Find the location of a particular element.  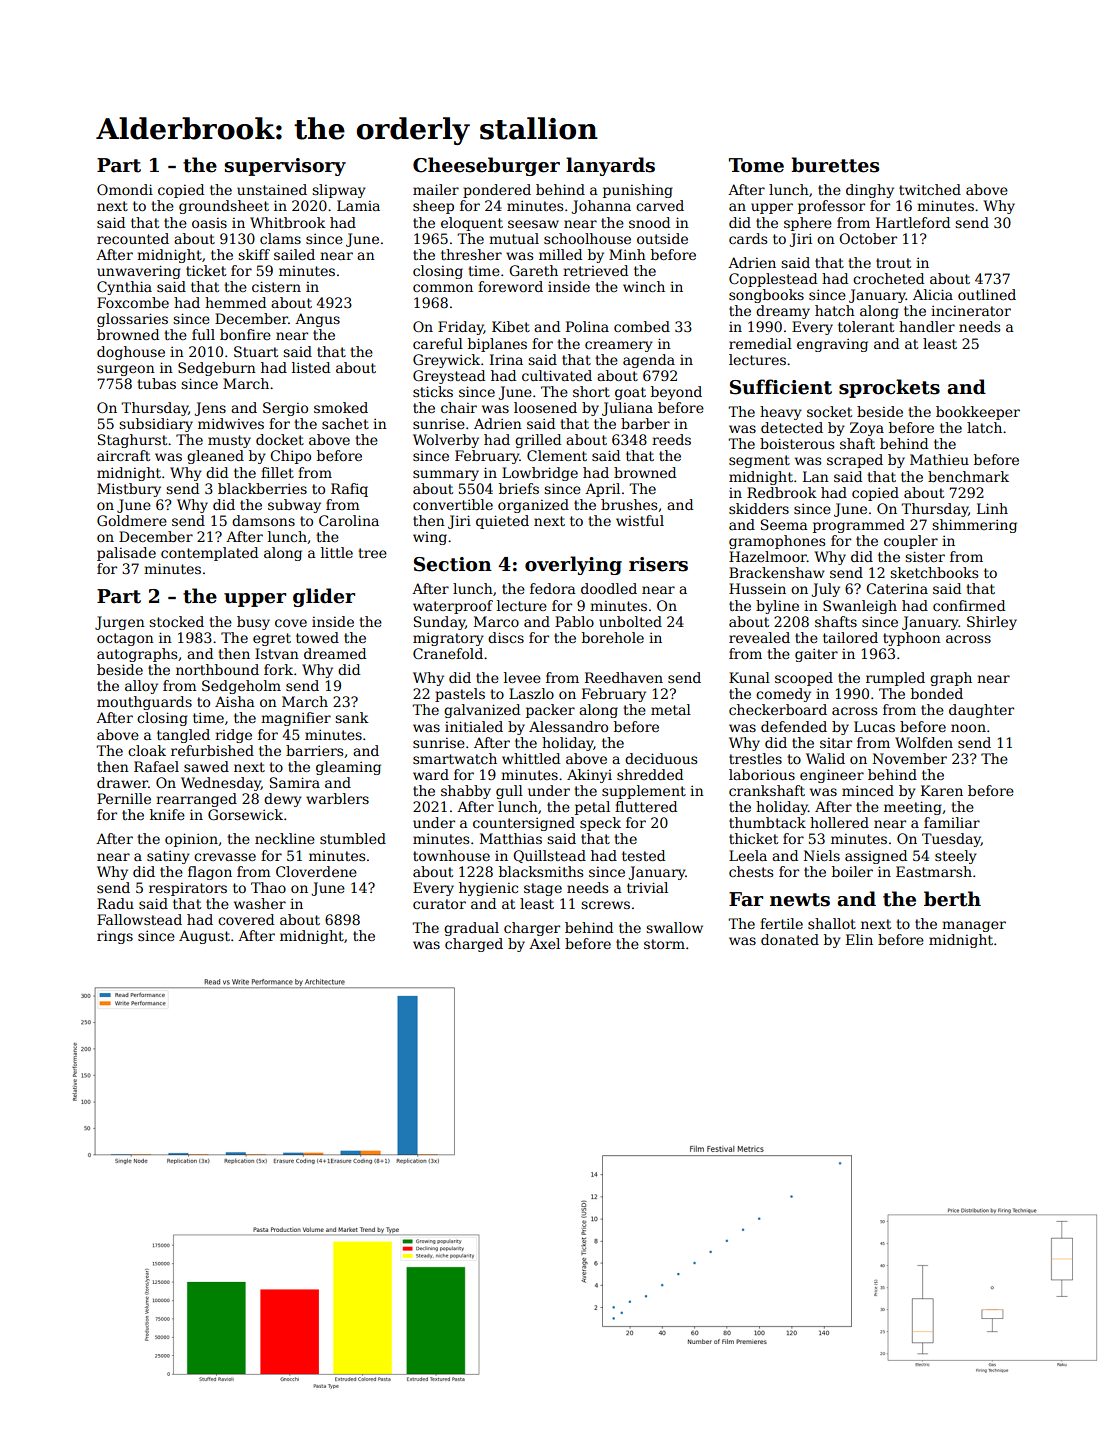

socket is located at coordinates (829, 411).
